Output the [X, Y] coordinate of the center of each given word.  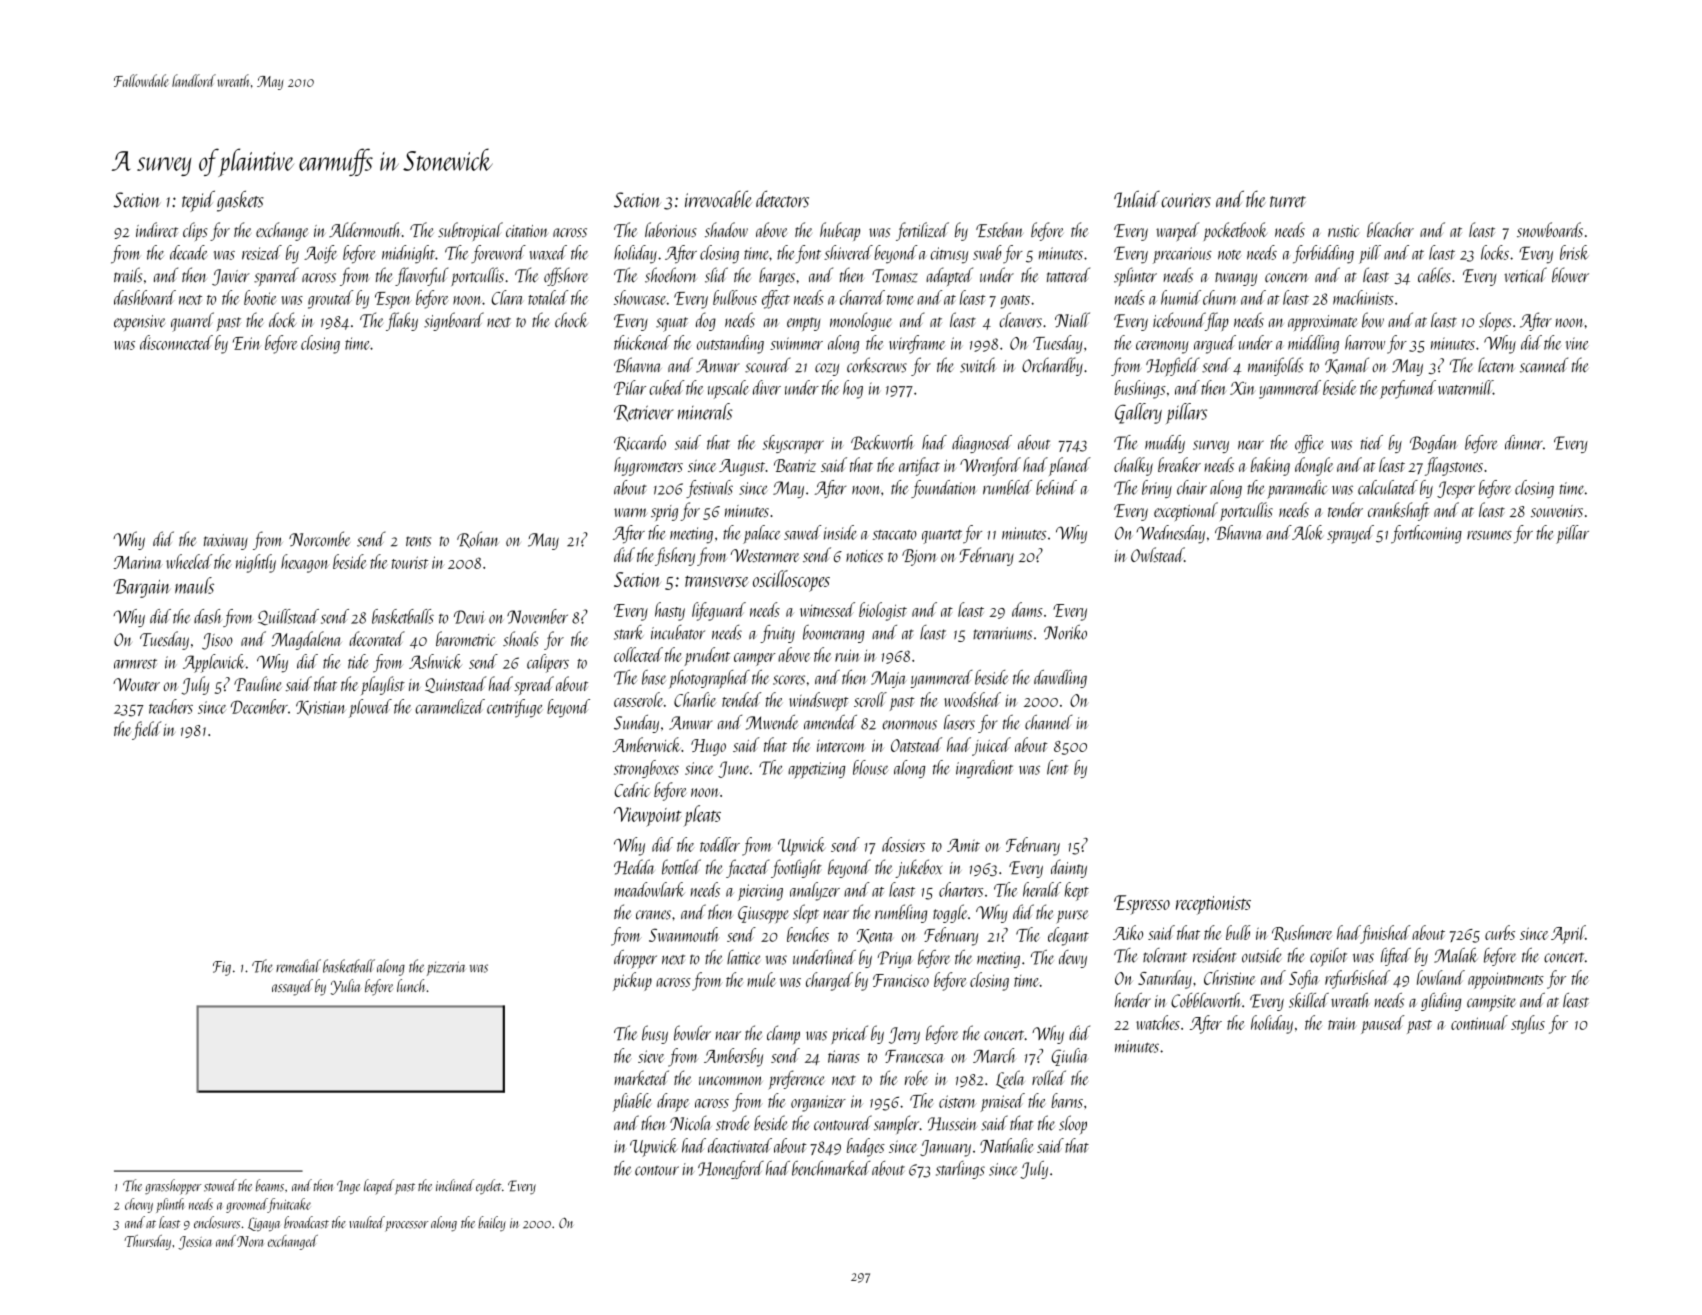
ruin [848, 655]
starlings [960, 1170]
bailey [492, 1223]
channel [1049, 722]
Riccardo [640, 443]
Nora [250, 1241]
